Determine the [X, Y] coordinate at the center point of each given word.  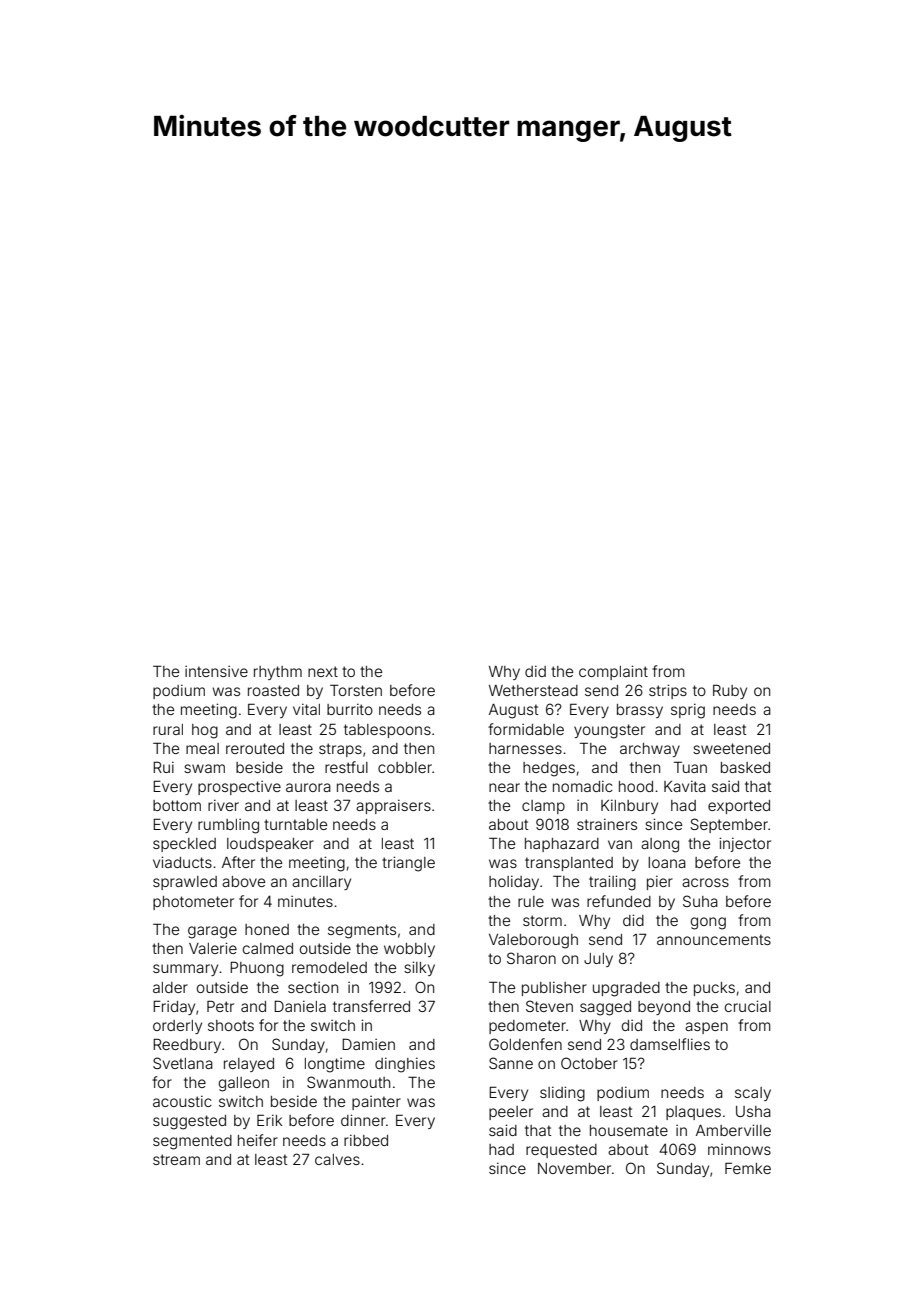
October [589, 1063]
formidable [526, 729]
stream [176, 1159]
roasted [273, 690]
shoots [231, 1025]
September [729, 825]
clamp [543, 807]
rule [531, 901]
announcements [714, 939]
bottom [177, 805]
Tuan [690, 767]
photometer [193, 903]
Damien [368, 1044]
